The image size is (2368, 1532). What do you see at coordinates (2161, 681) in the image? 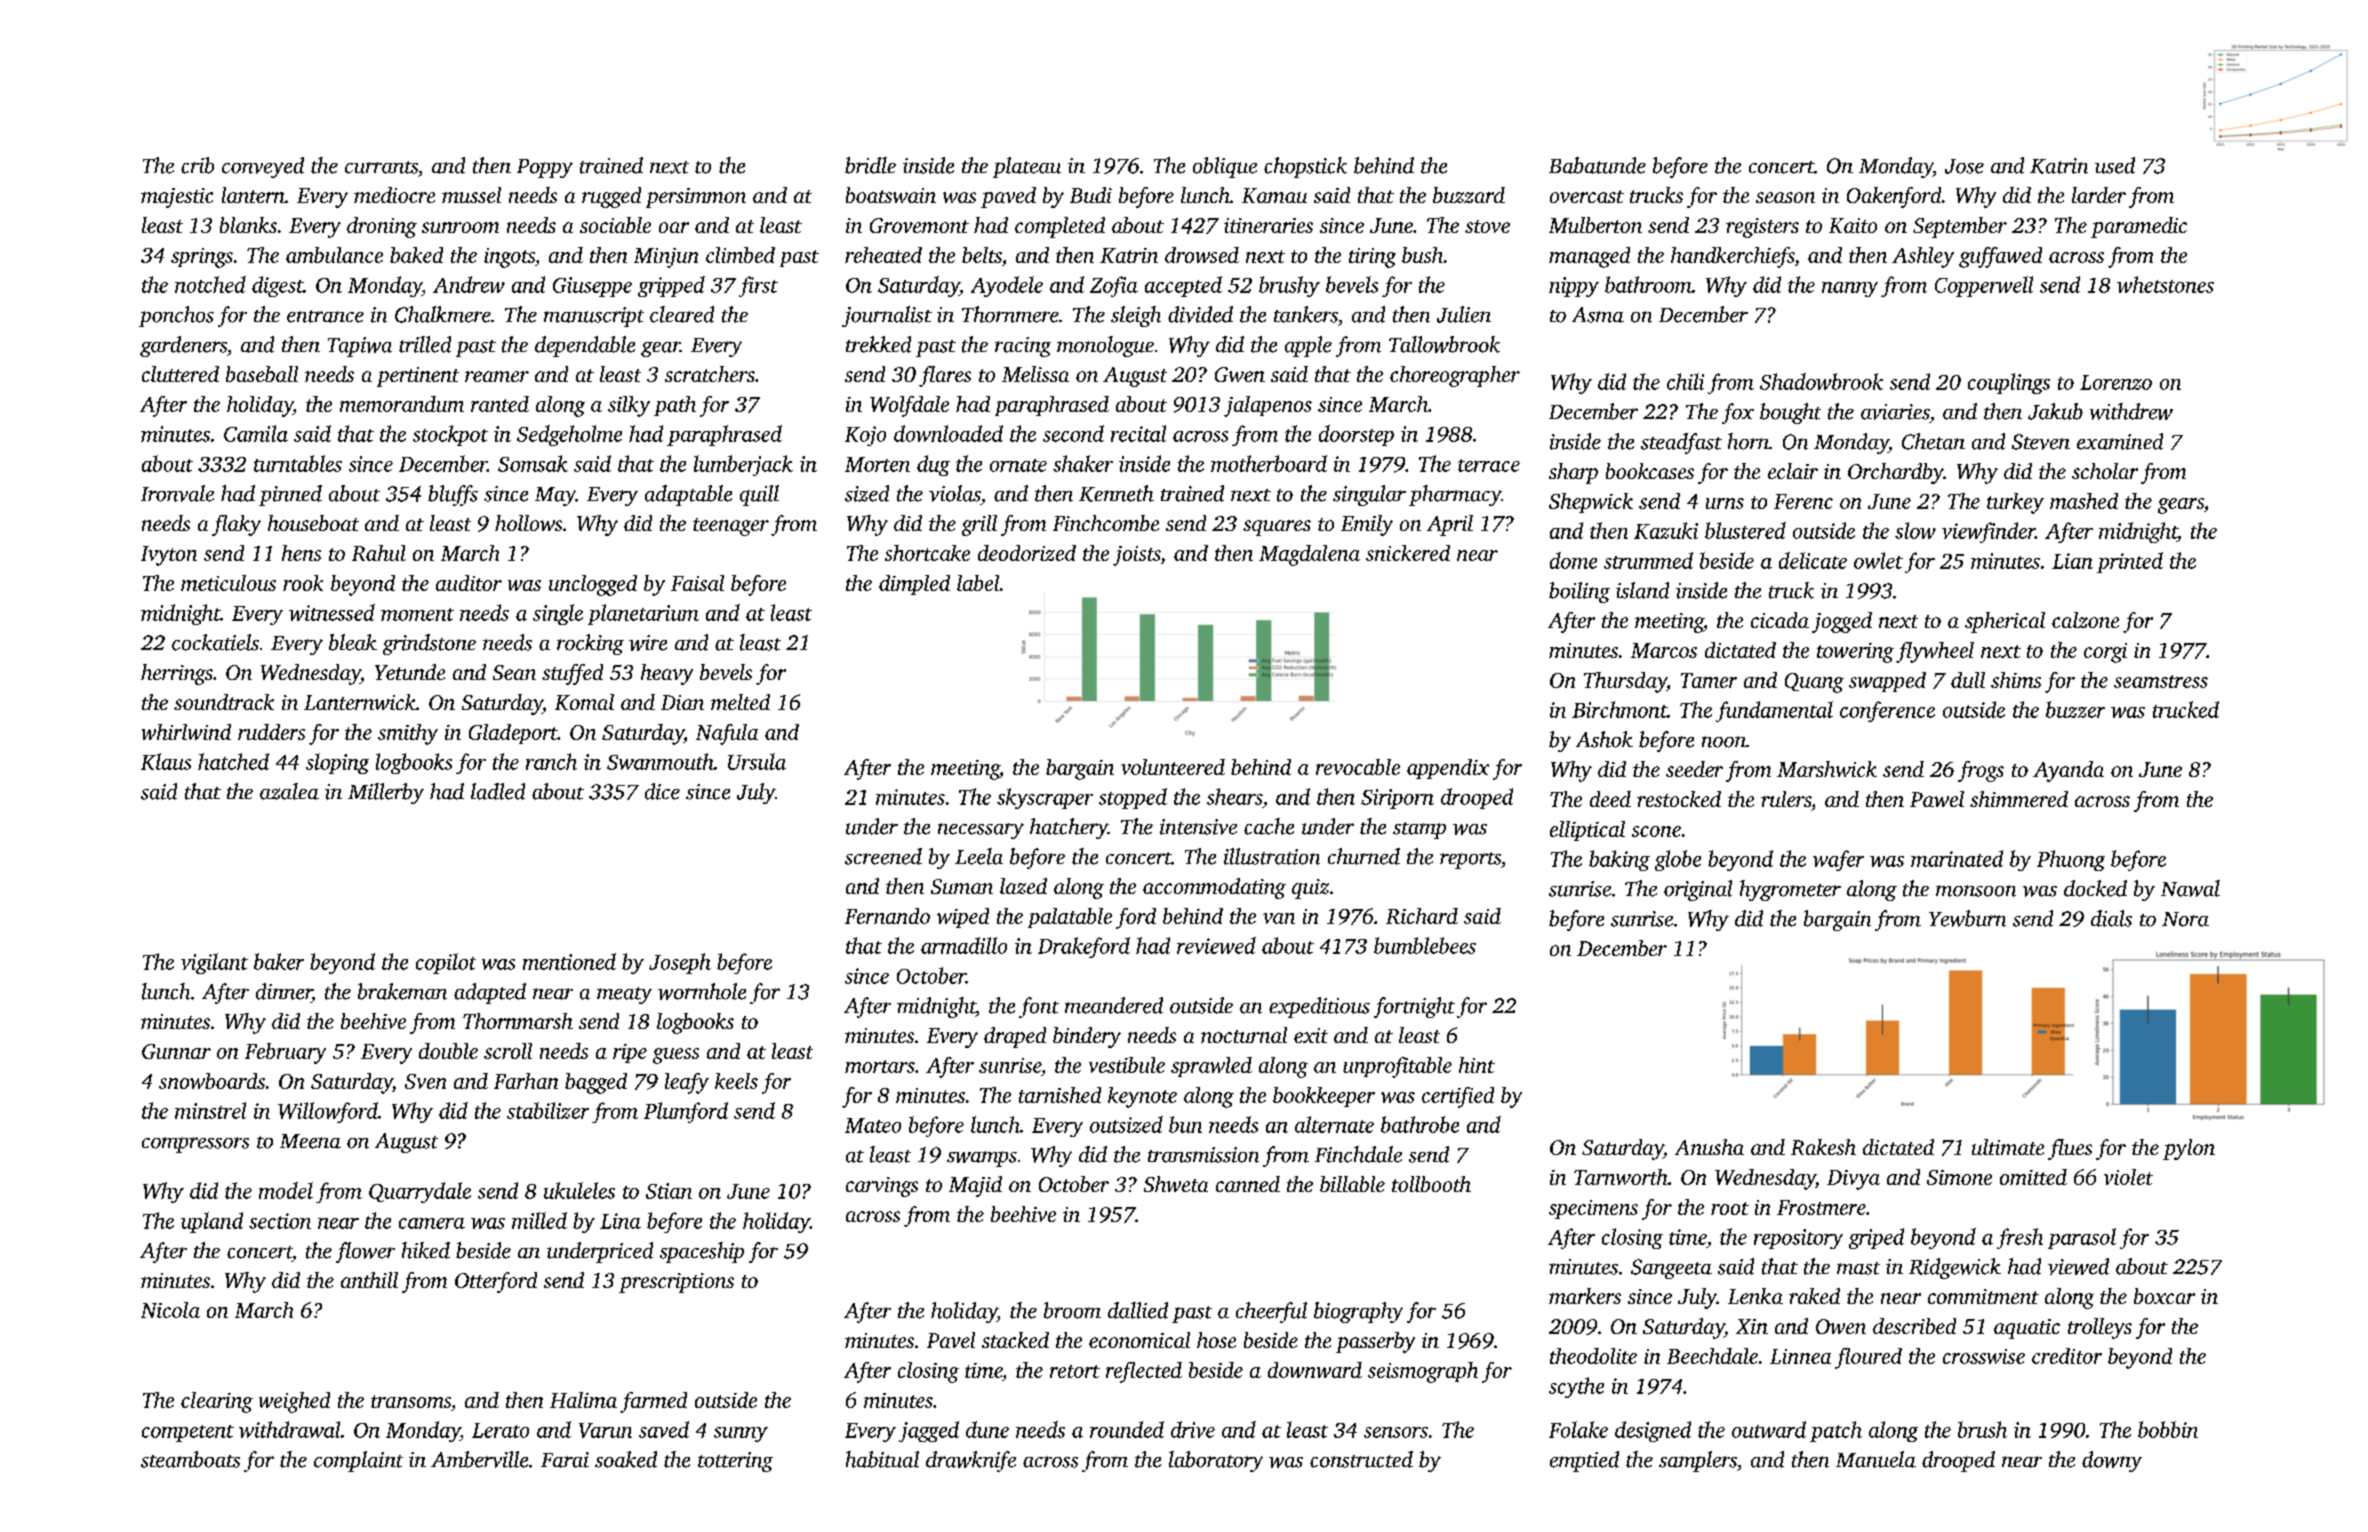
I see `seamstress` at bounding box center [2161, 681].
